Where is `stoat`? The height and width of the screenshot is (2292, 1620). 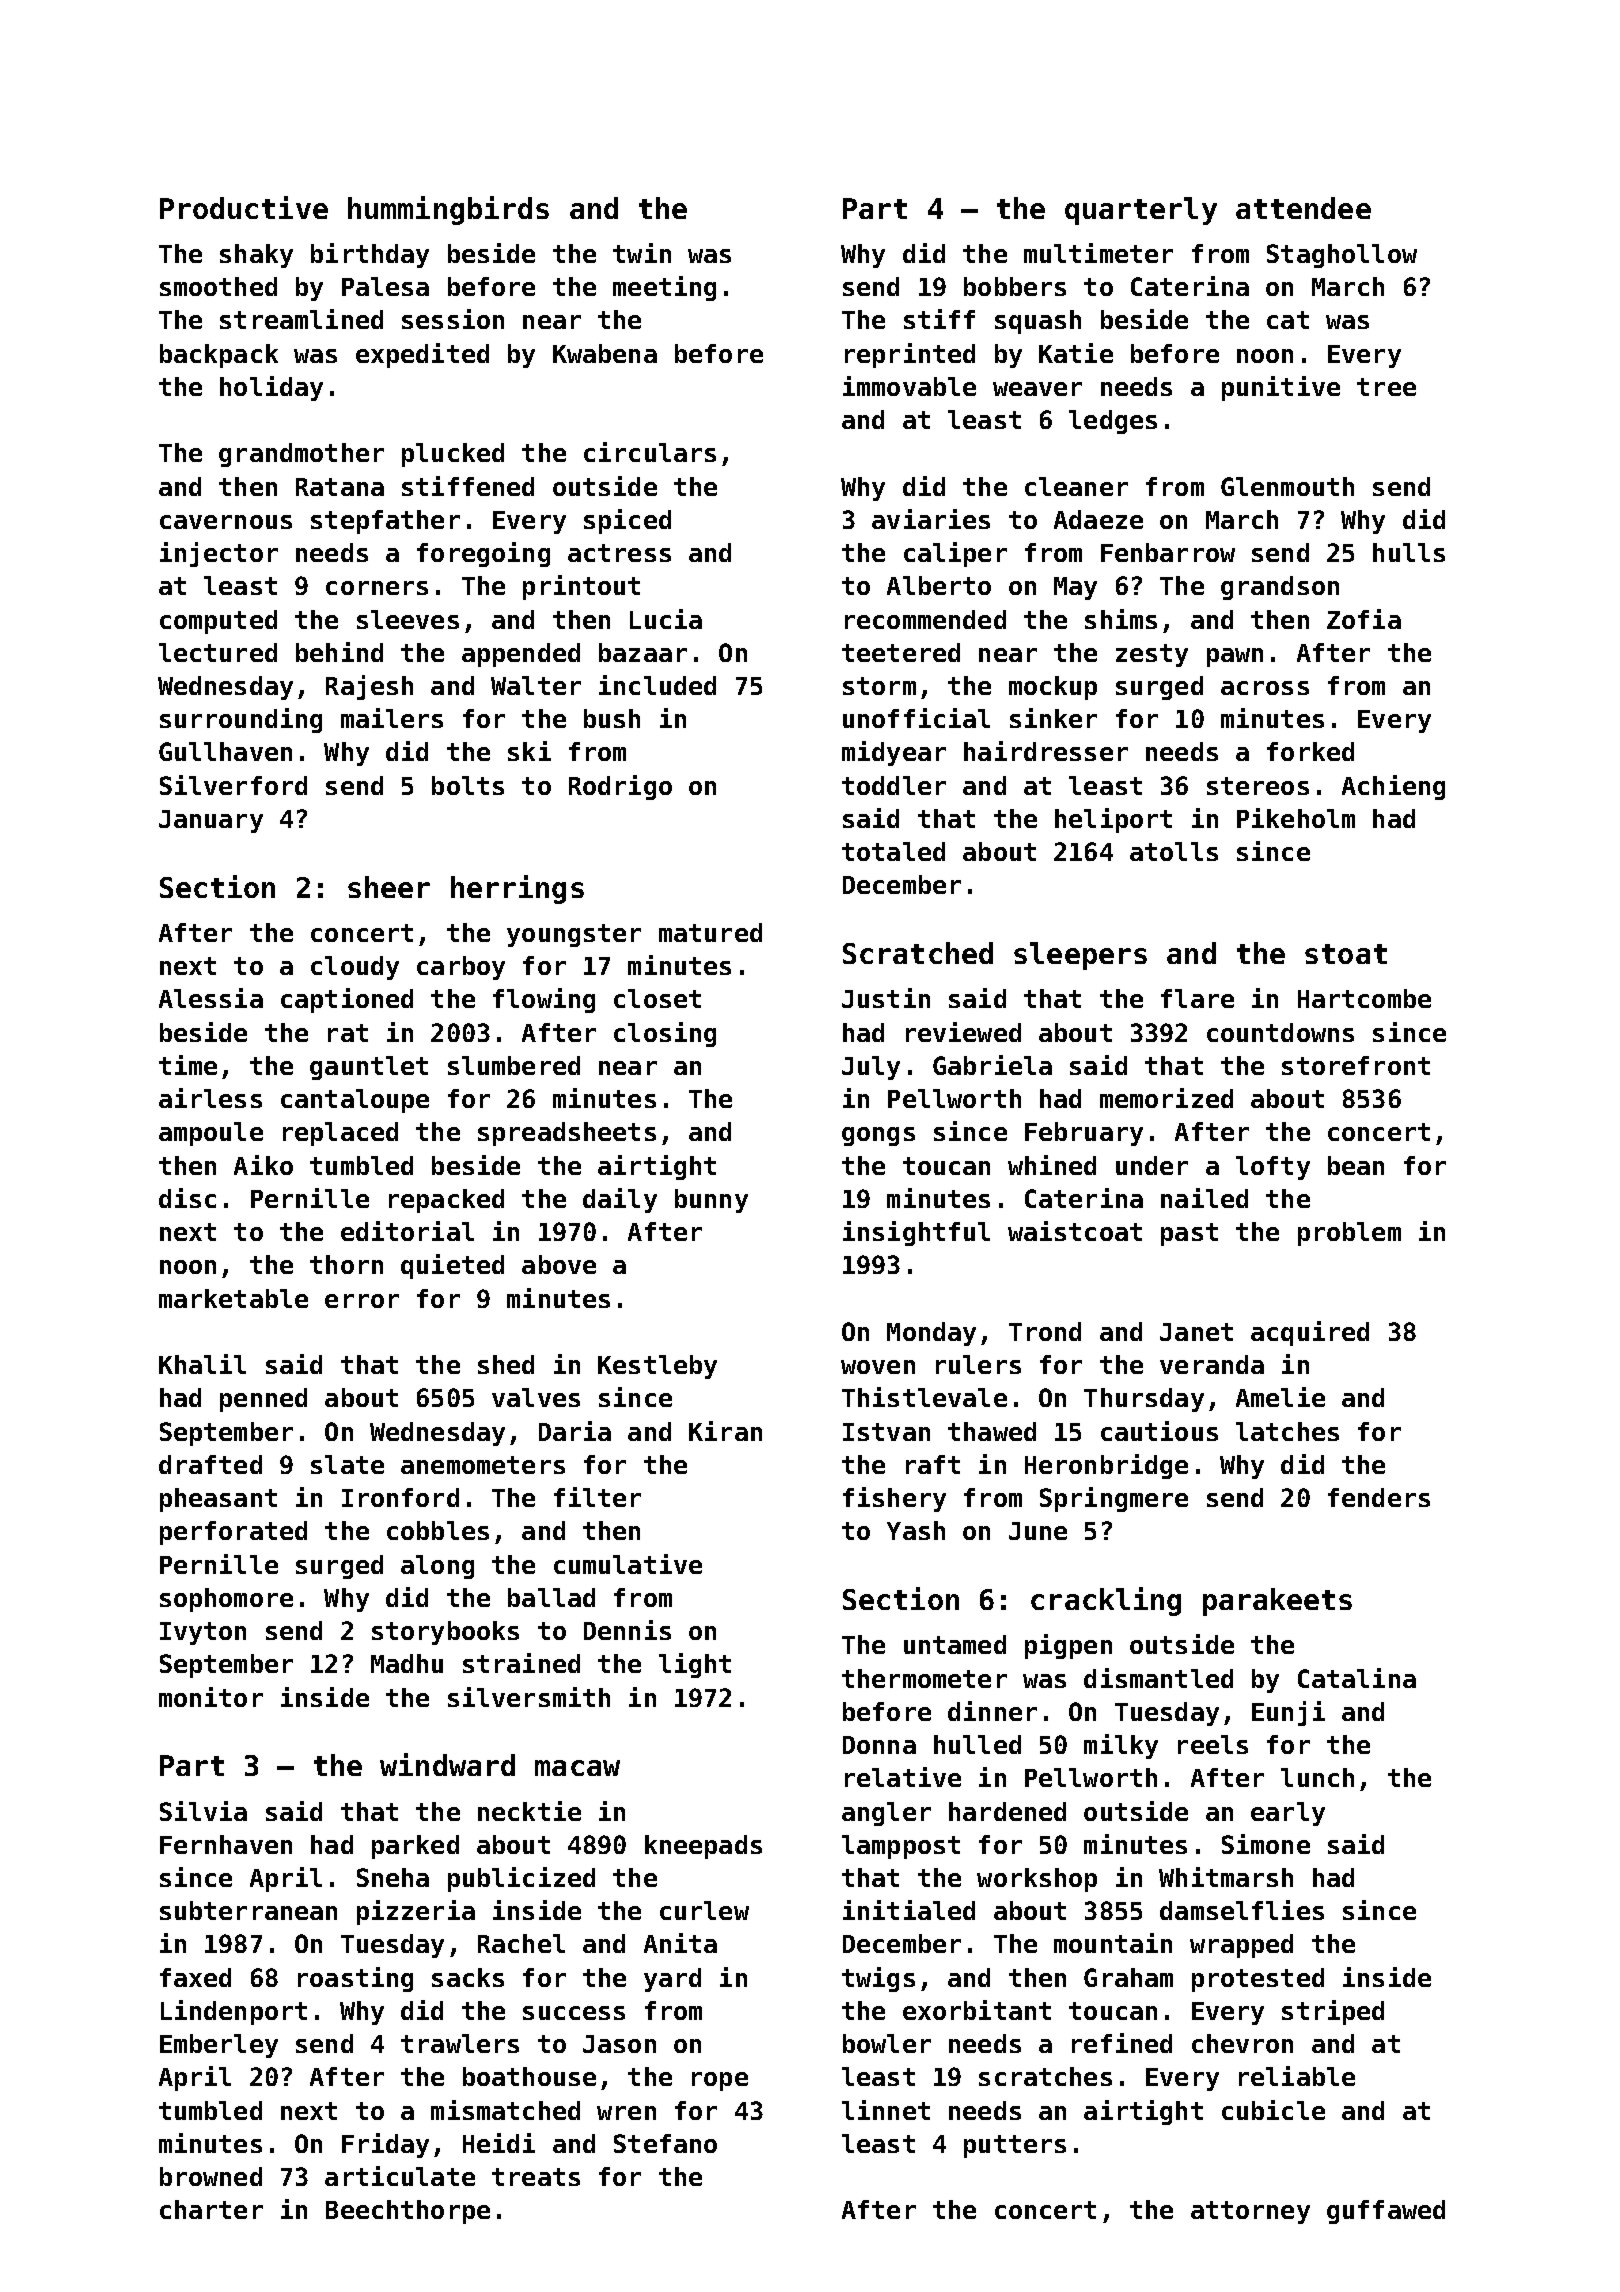
stoat is located at coordinates (1346, 954).
